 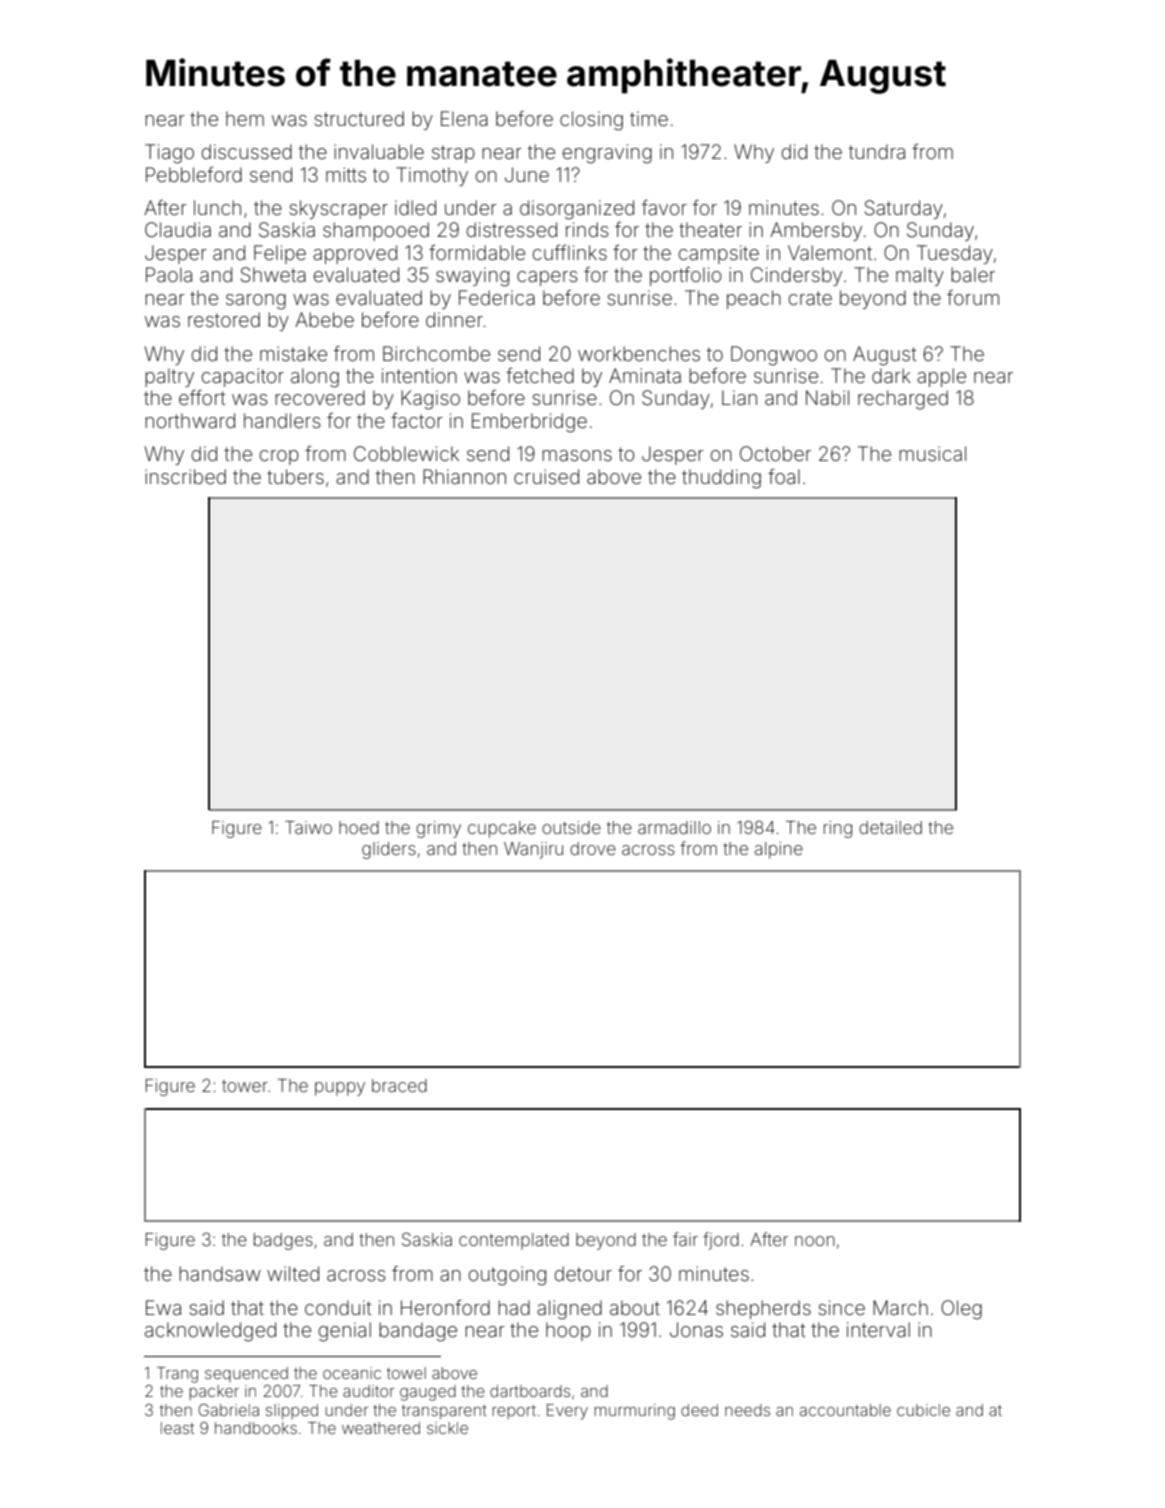 What do you see at coordinates (779, 850) in the image?
I see `alpine` at bounding box center [779, 850].
